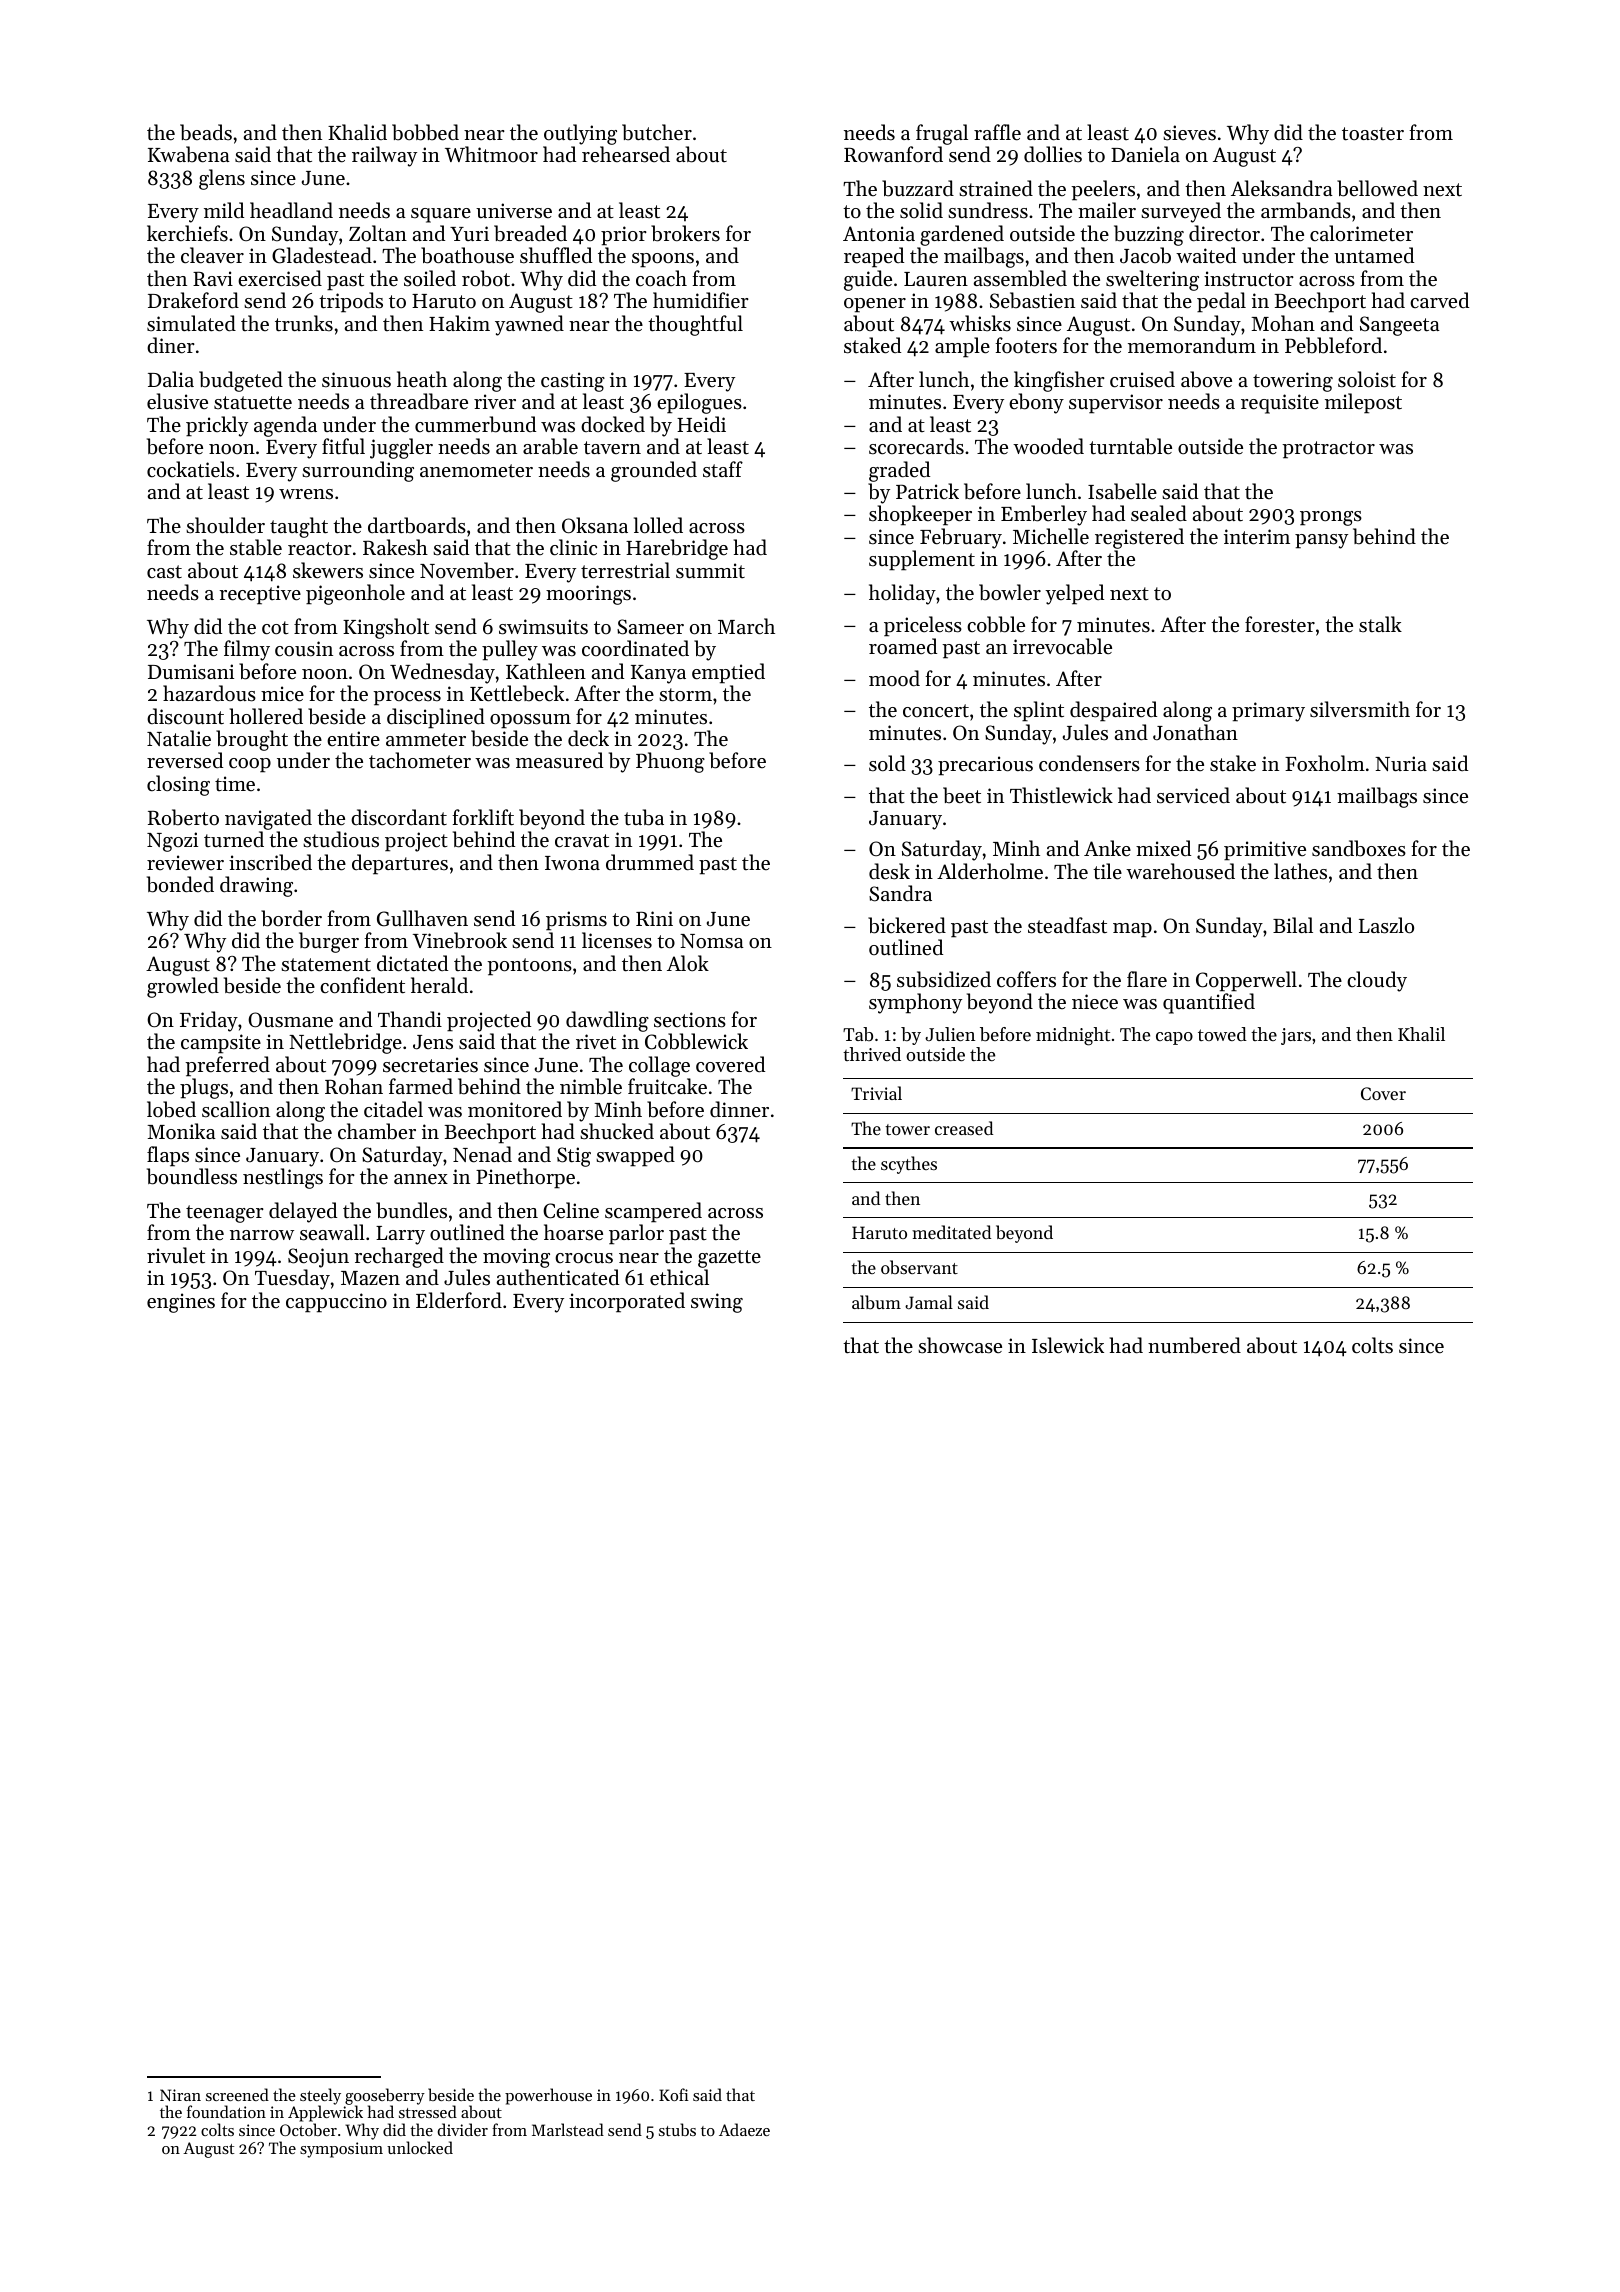 The width and height of the screenshot is (1620, 2292). Describe the element at coordinates (341, 2150) in the screenshot. I see `symposium` at that location.
